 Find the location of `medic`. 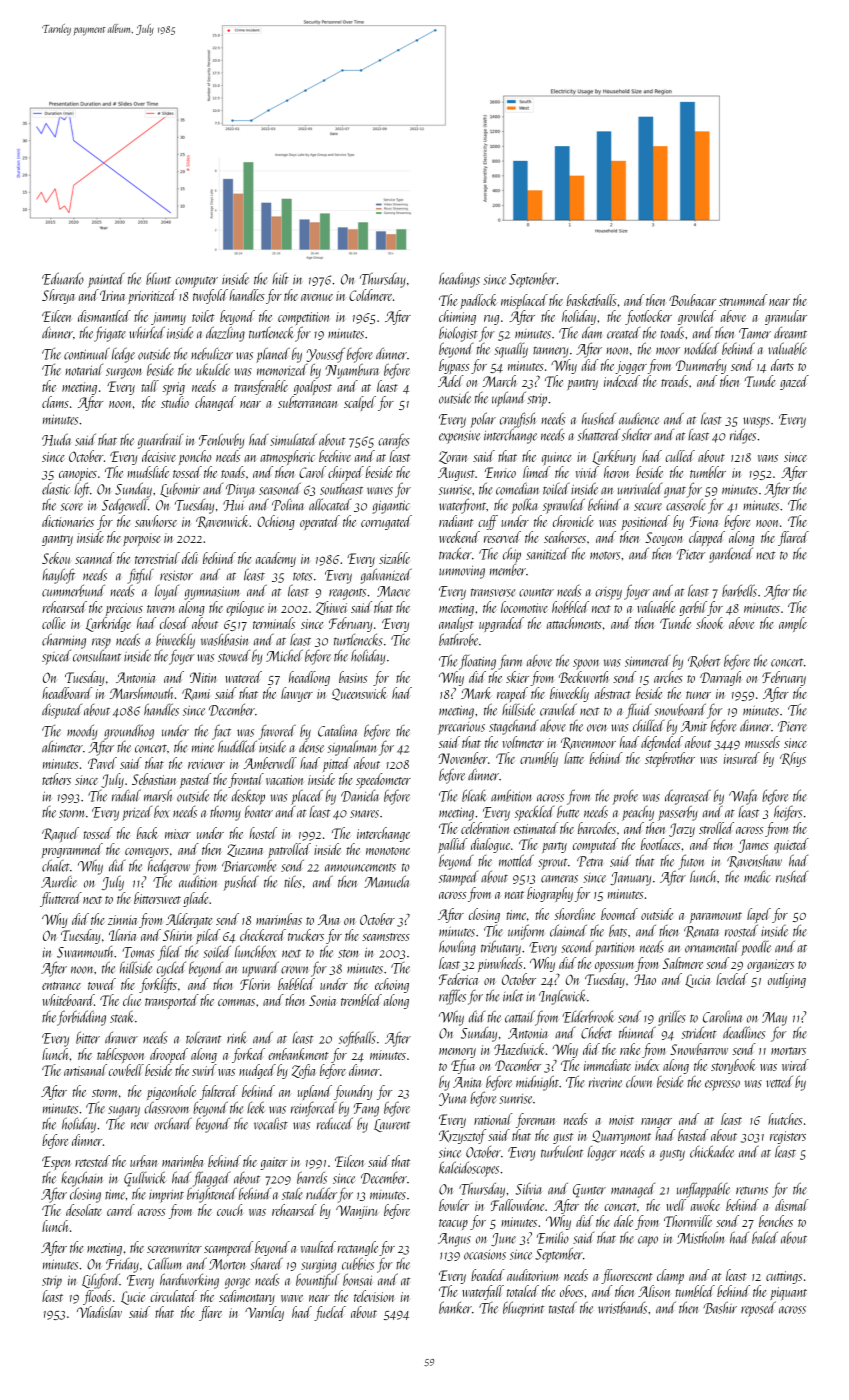

medic is located at coordinates (757, 876).
